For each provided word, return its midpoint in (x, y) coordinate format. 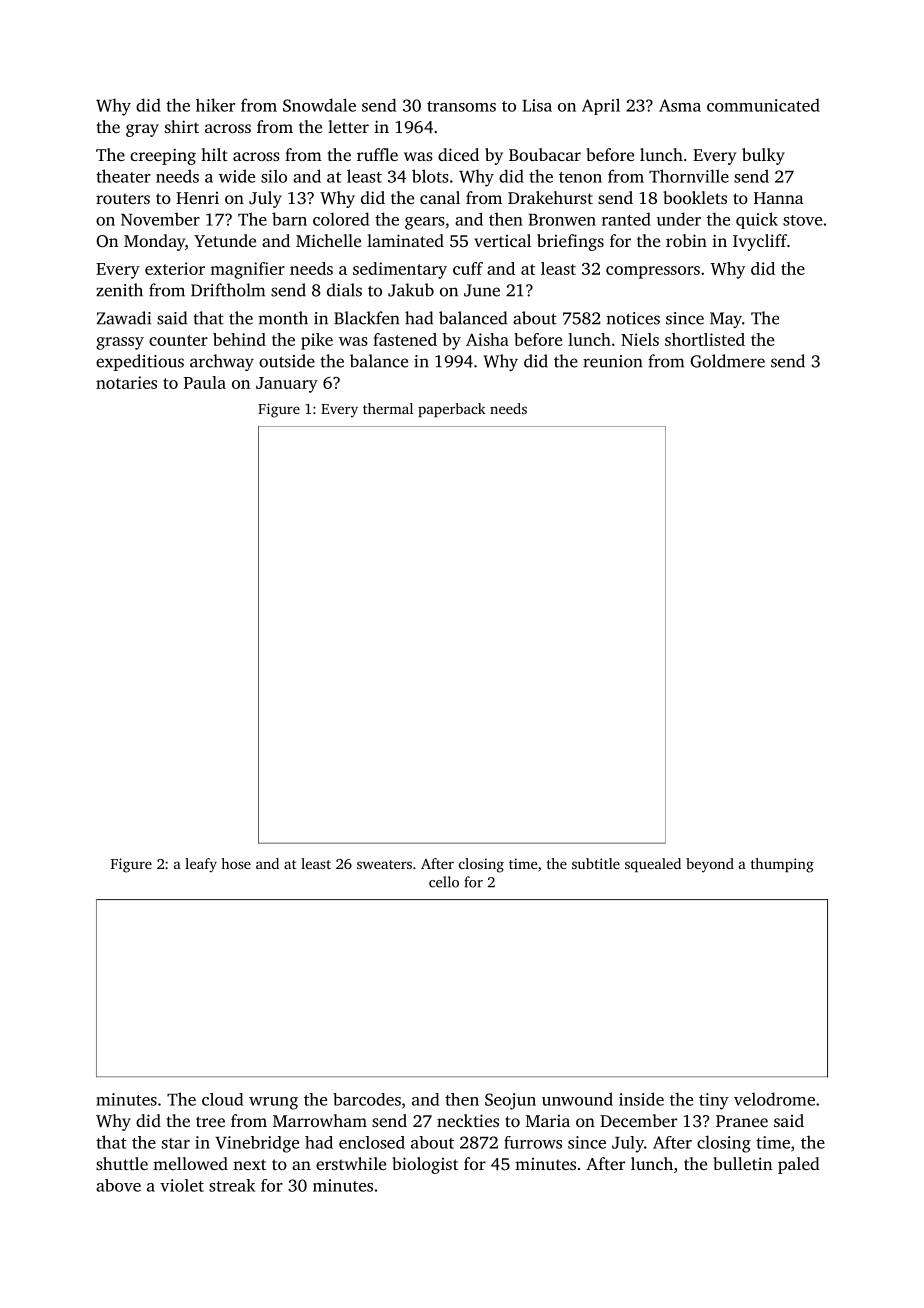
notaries (126, 382)
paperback (452, 410)
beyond (710, 865)
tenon (580, 177)
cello (444, 882)
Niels (640, 339)
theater (123, 176)
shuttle (122, 1163)
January (287, 385)
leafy (201, 865)
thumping (782, 865)
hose (236, 863)
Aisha (487, 339)
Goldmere (727, 361)
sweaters (384, 864)
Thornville (689, 176)
